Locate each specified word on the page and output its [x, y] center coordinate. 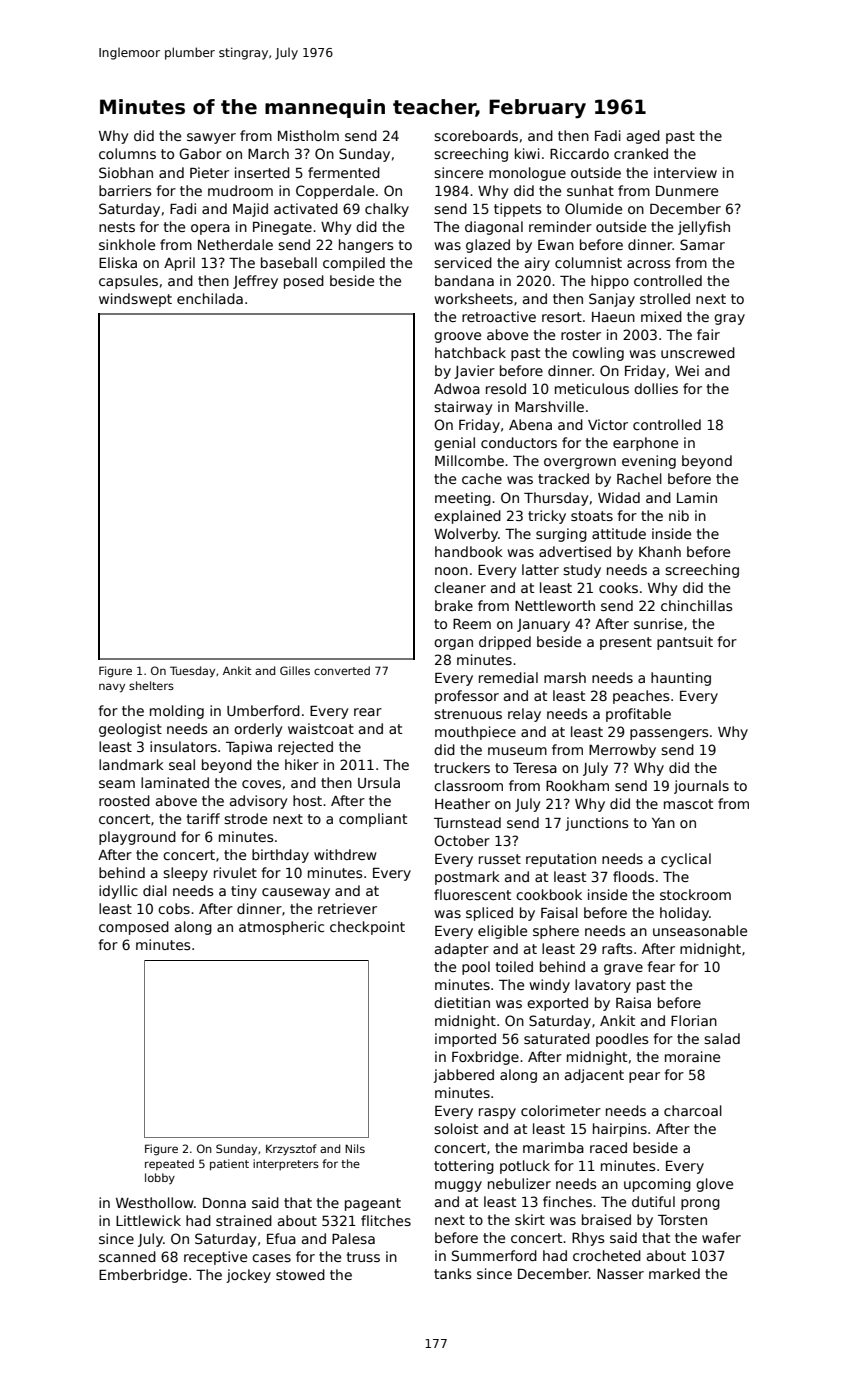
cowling [598, 354]
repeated [169, 1164]
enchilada [210, 298]
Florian [694, 1020]
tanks [452, 1273]
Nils [355, 1148]
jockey [248, 1276]
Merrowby [622, 751]
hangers [366, 246]
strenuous [468, 714]
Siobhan [126, 172]
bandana [464, 280]
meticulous [592, 388]
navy [112, 688]
